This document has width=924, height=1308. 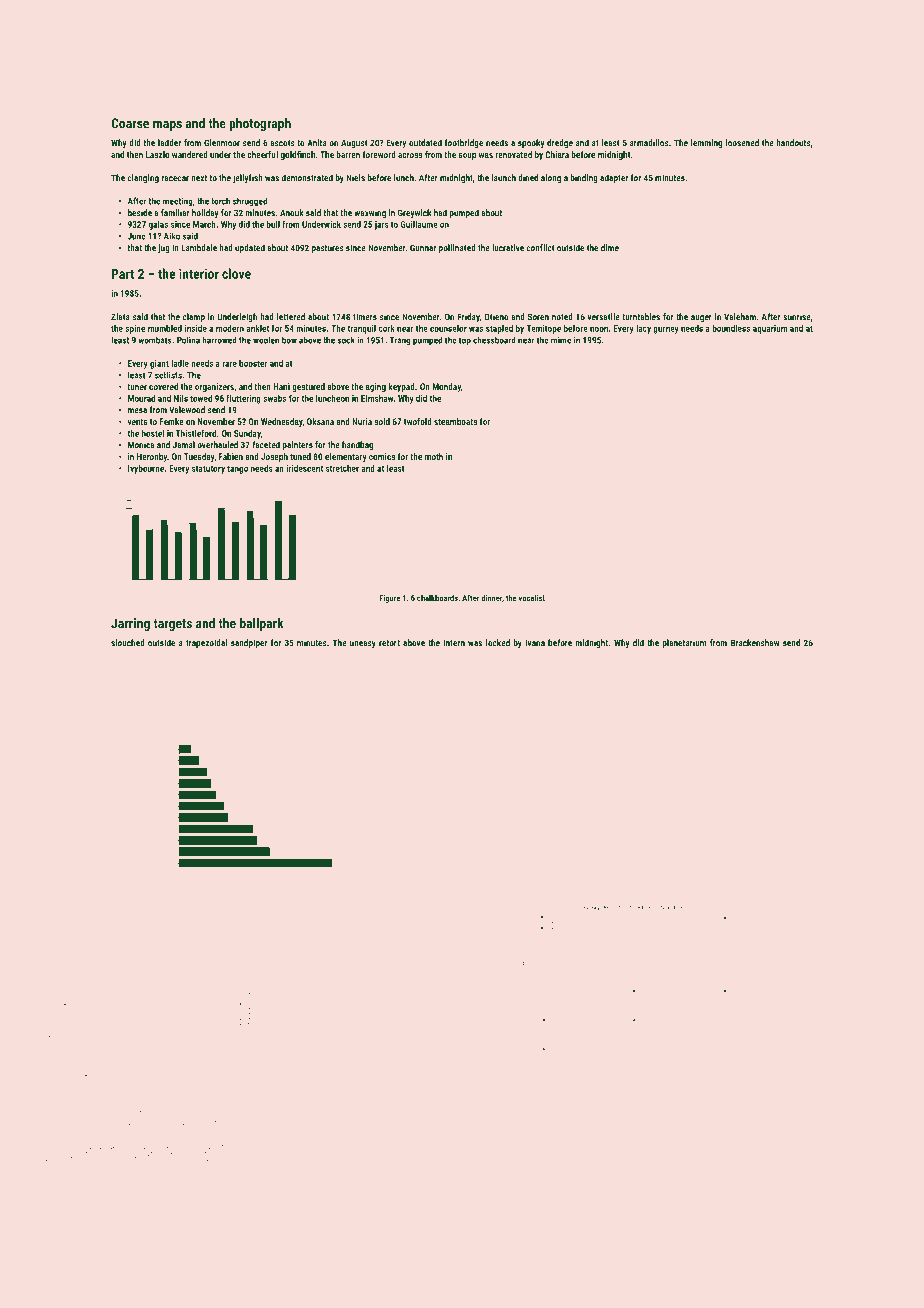 I want to click on interior, so click(x=199, y=273).
